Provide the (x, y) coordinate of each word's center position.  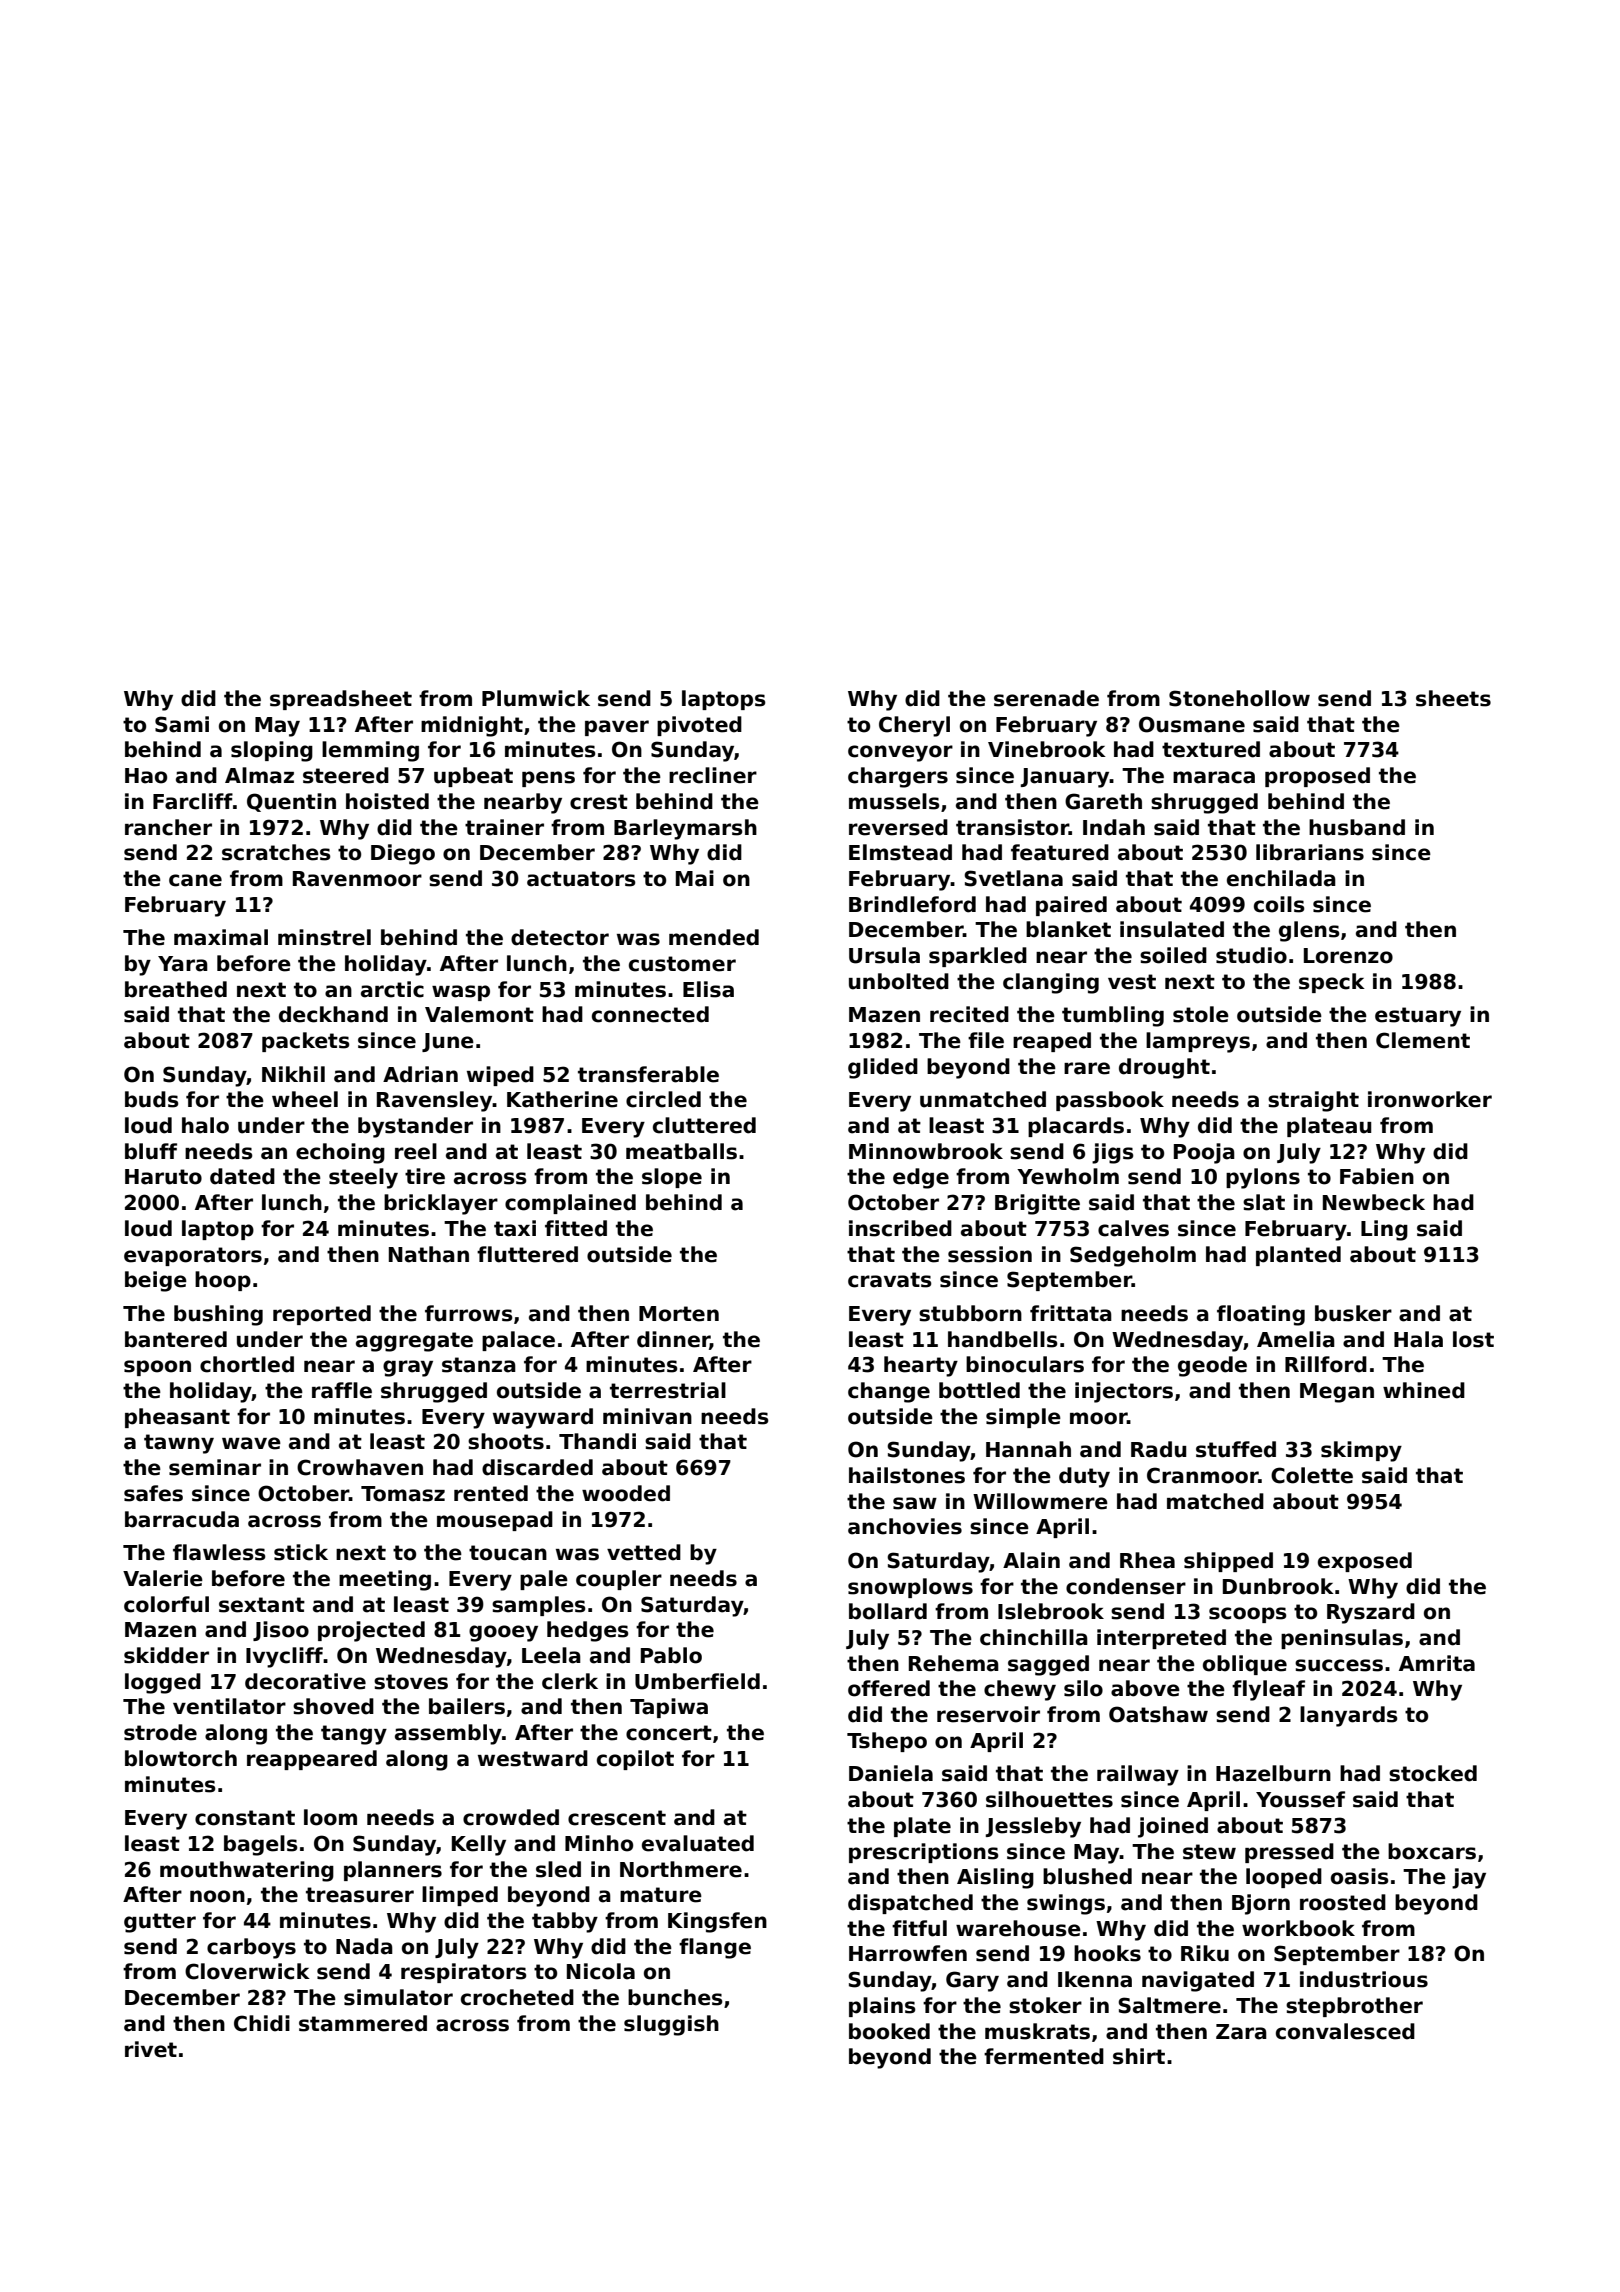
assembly (448, 1734)
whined (1424, 1390)
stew (1209, 1852)
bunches (675, 1997)
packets (306, 1042)
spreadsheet (341, 700)
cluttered (704, 1125)
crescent (617, 1818)
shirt (1139, 2056)
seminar (215, 1467)
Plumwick (536, 698)
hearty (921, 1366)
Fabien (1377, 1176)
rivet (151, 2049)
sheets (1453, 698)
